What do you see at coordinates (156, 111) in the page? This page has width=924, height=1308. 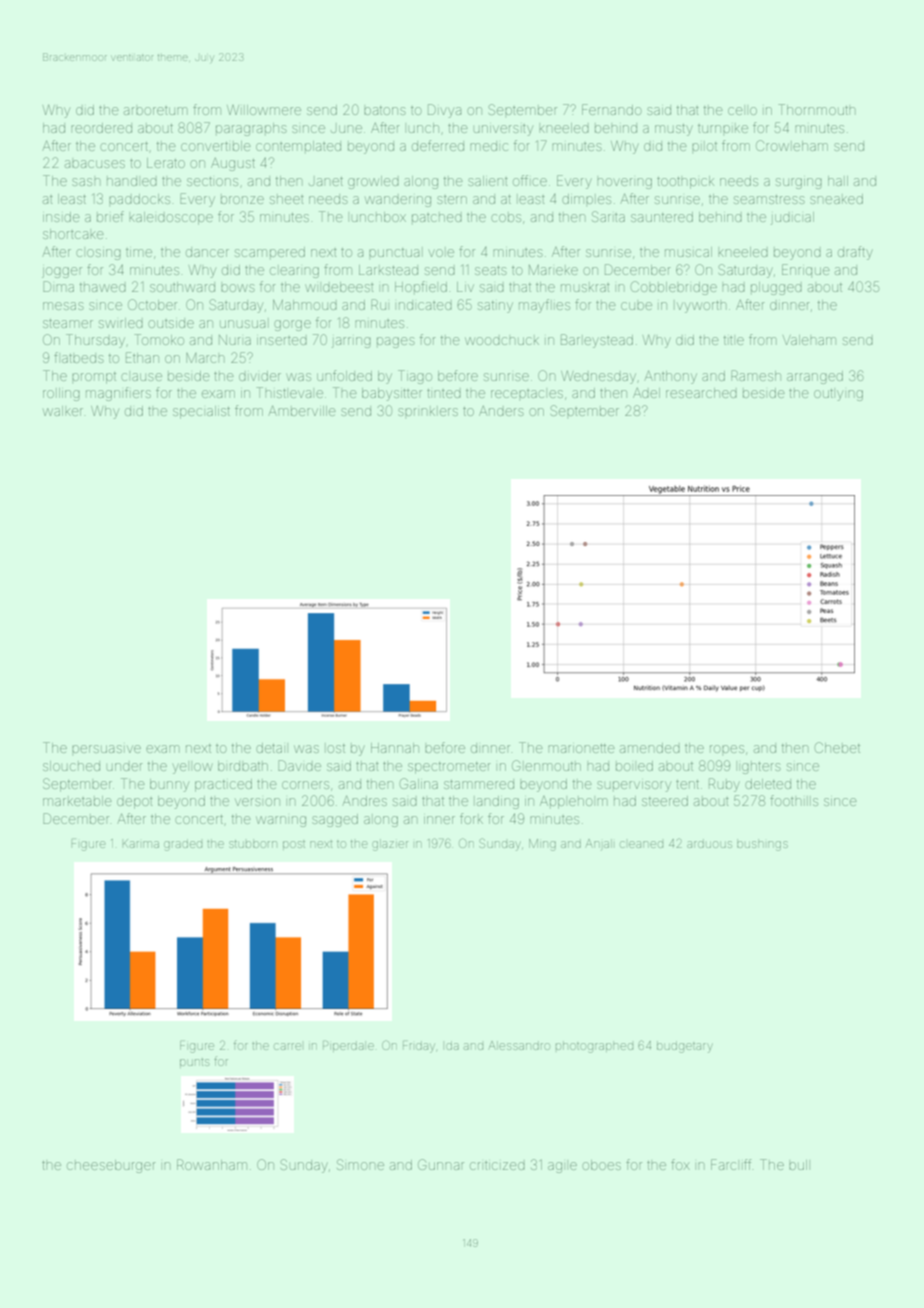 I see `arboretum` at bounding box center [156, 111].
